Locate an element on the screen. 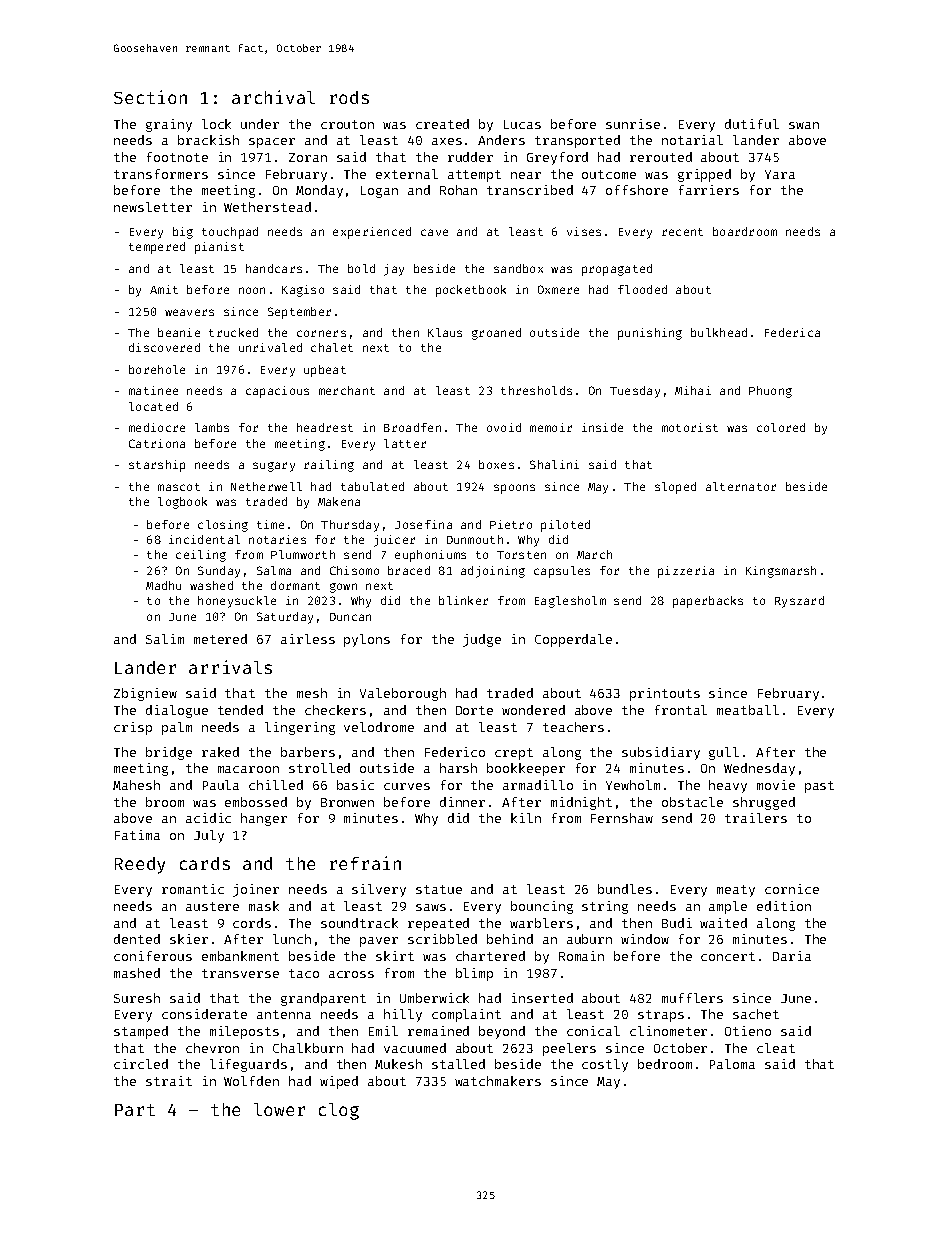 The image size is (952, 1233). skier is located at coordinates (189, 939).
